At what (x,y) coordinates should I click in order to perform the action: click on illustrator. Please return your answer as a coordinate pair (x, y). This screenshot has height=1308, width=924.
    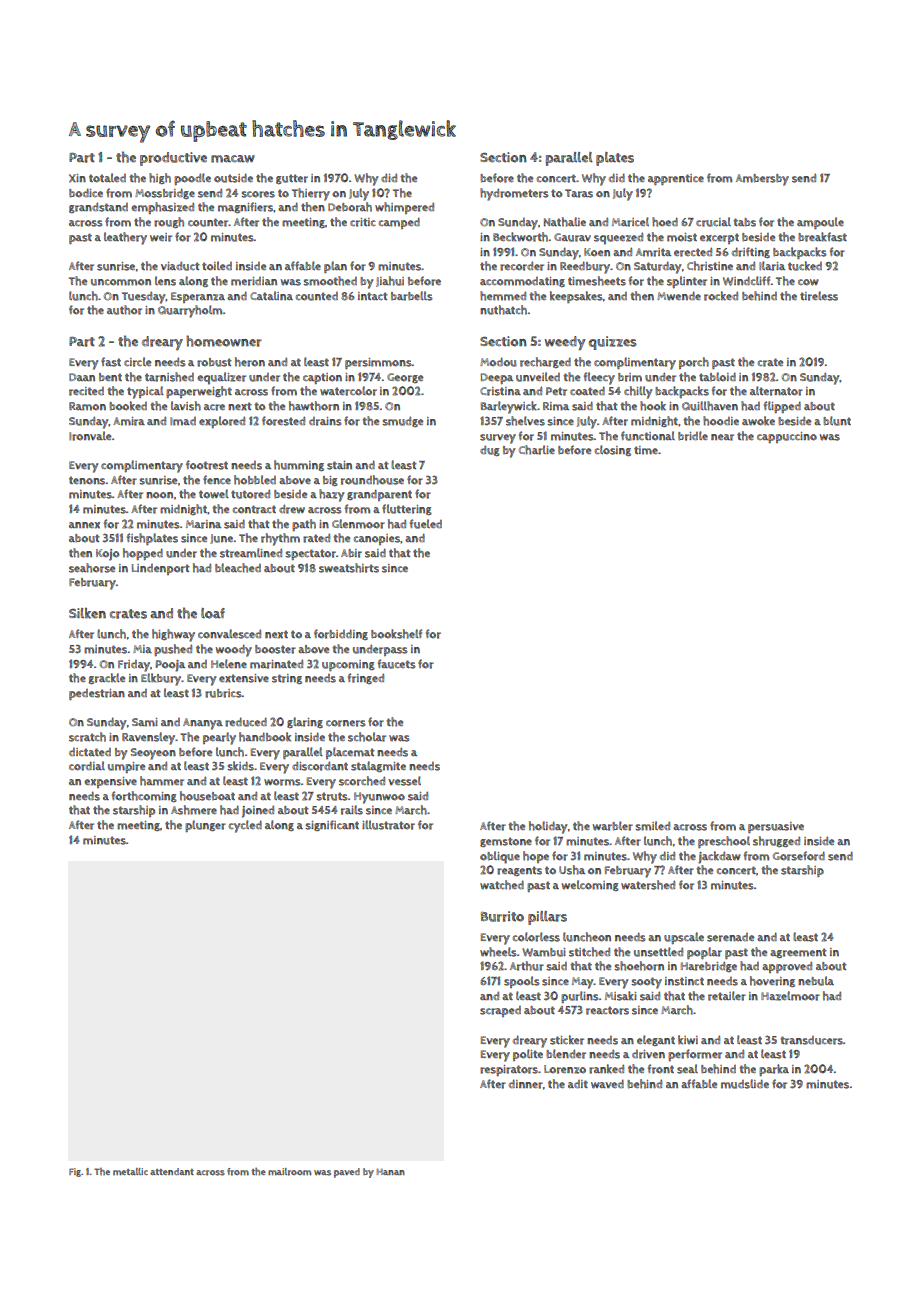
    Looking at the image, I should click on (388, 825).
